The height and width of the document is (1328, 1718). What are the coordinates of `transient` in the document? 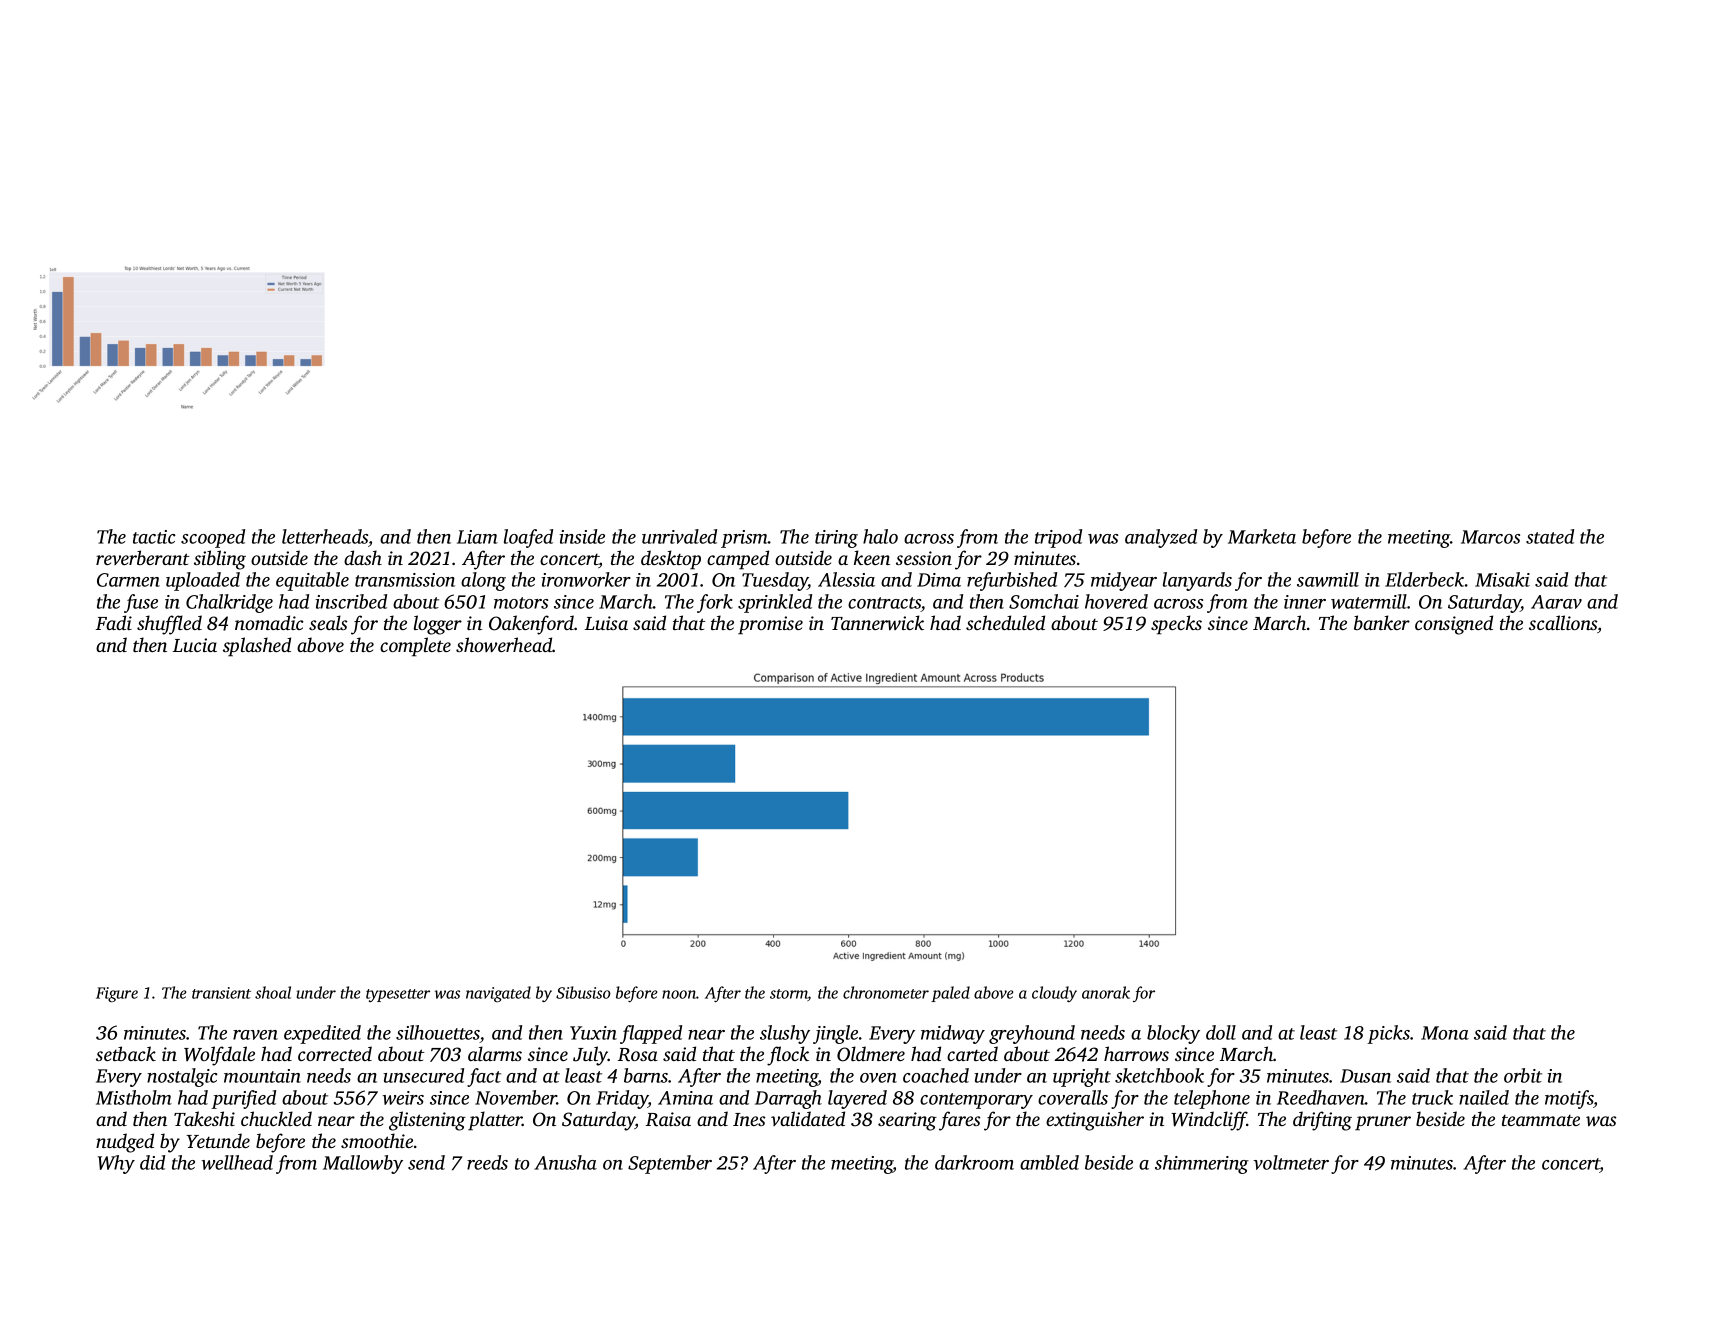 It's located at (221, 993).
